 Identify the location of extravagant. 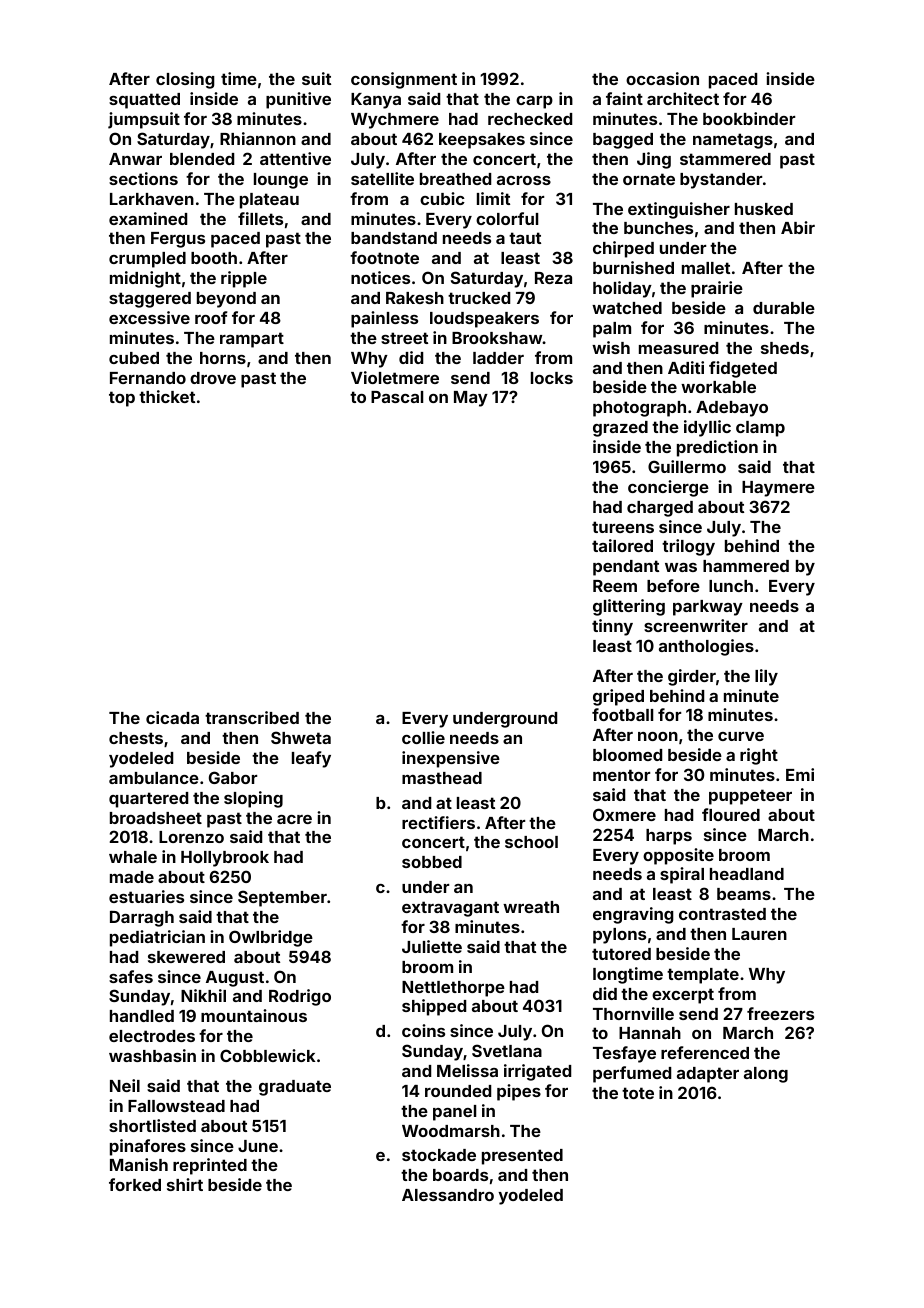
(450, 909).
